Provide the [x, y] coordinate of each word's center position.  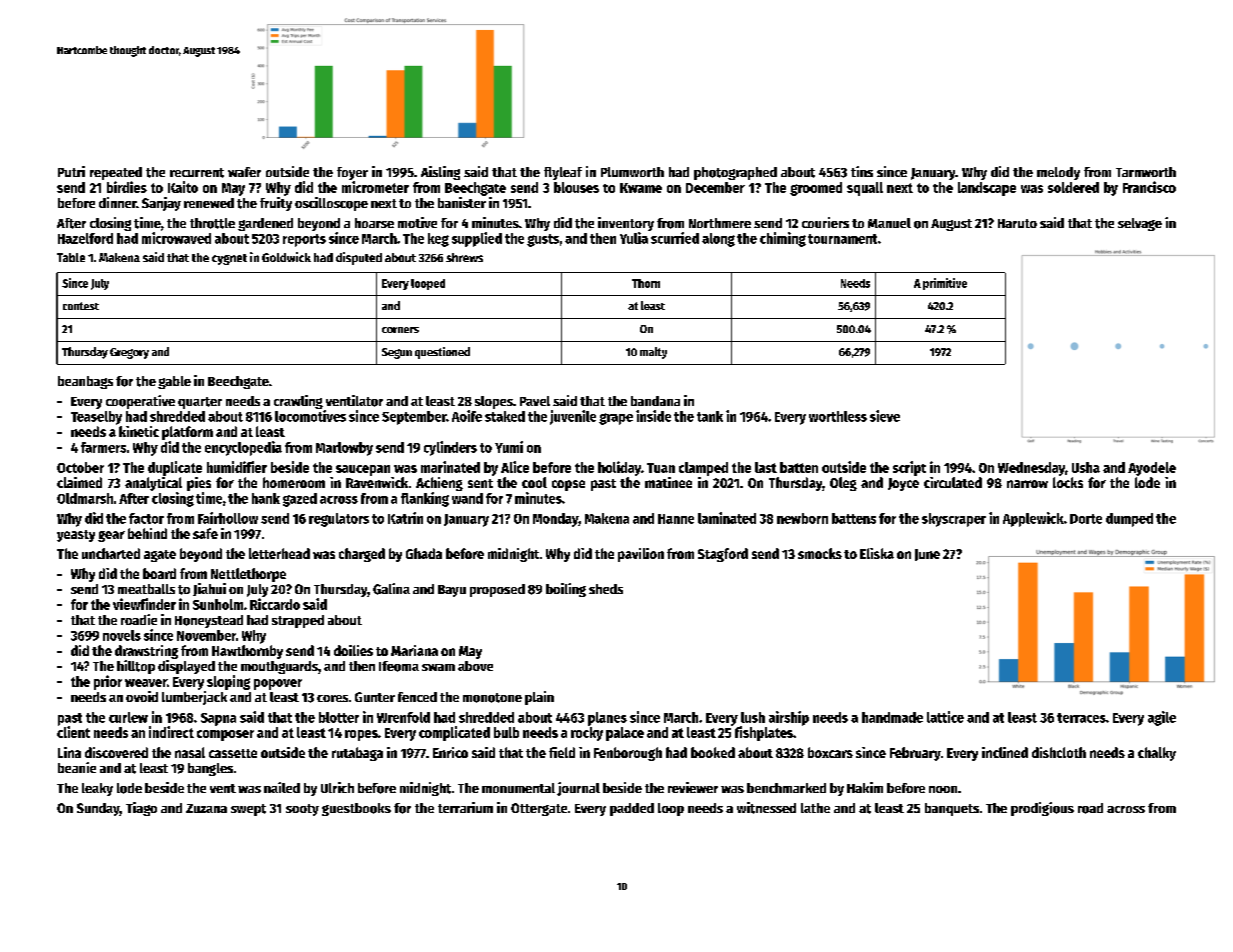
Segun [397, 353]
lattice [945, 717]
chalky [1157, 754]
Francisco [1149, 187]
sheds [606, 589]
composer [225, 735]
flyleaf [563, 173]
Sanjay [161, 204]
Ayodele [1152, 469]
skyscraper [954, 520]
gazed [300, 500]
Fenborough [628, 754]
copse [568, 485]
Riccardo [275, 604]
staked [505, 416]
